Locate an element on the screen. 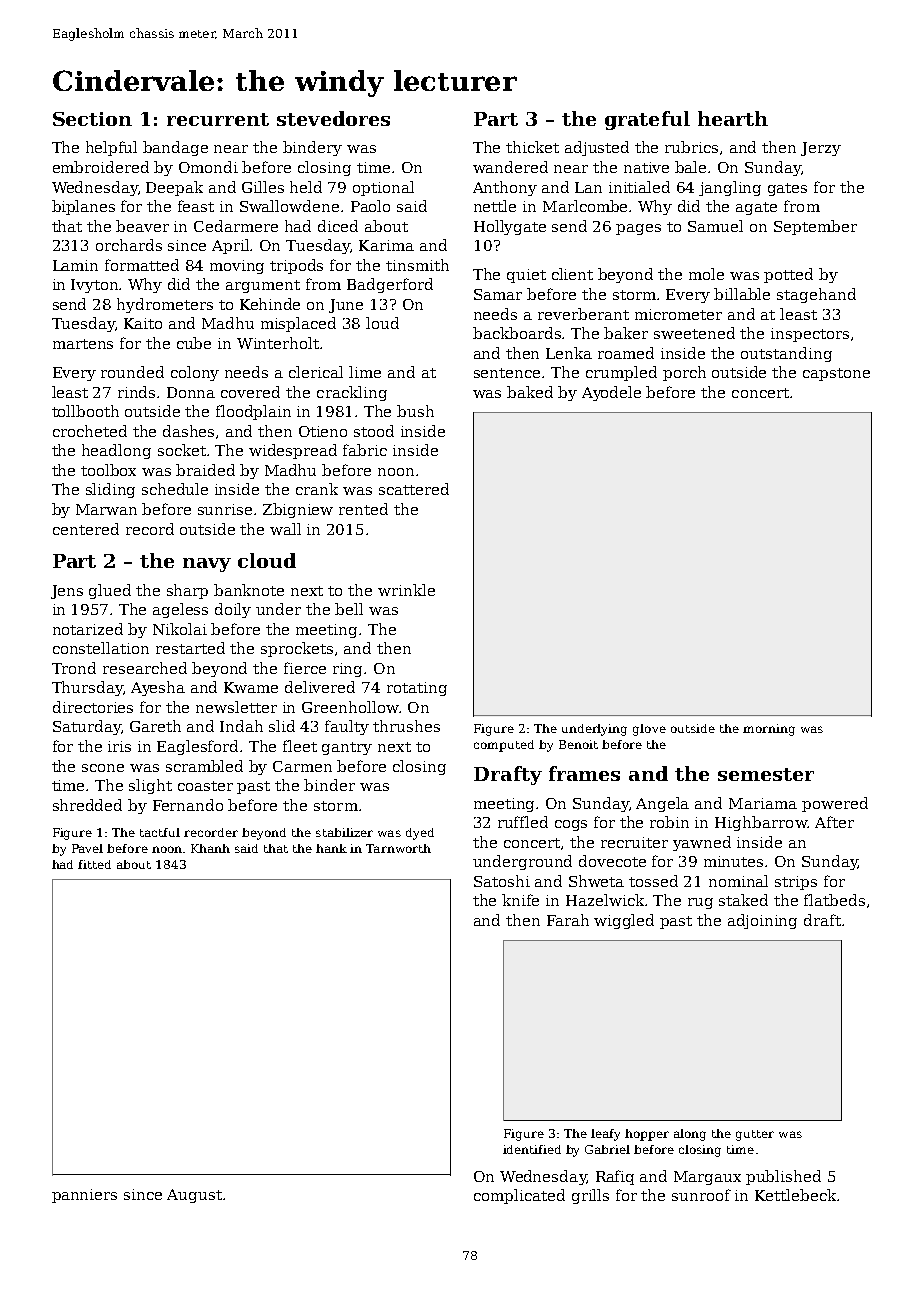 The height and width of the screenshot is (1308, 924). grills is located at coordinates (590, 1196).
